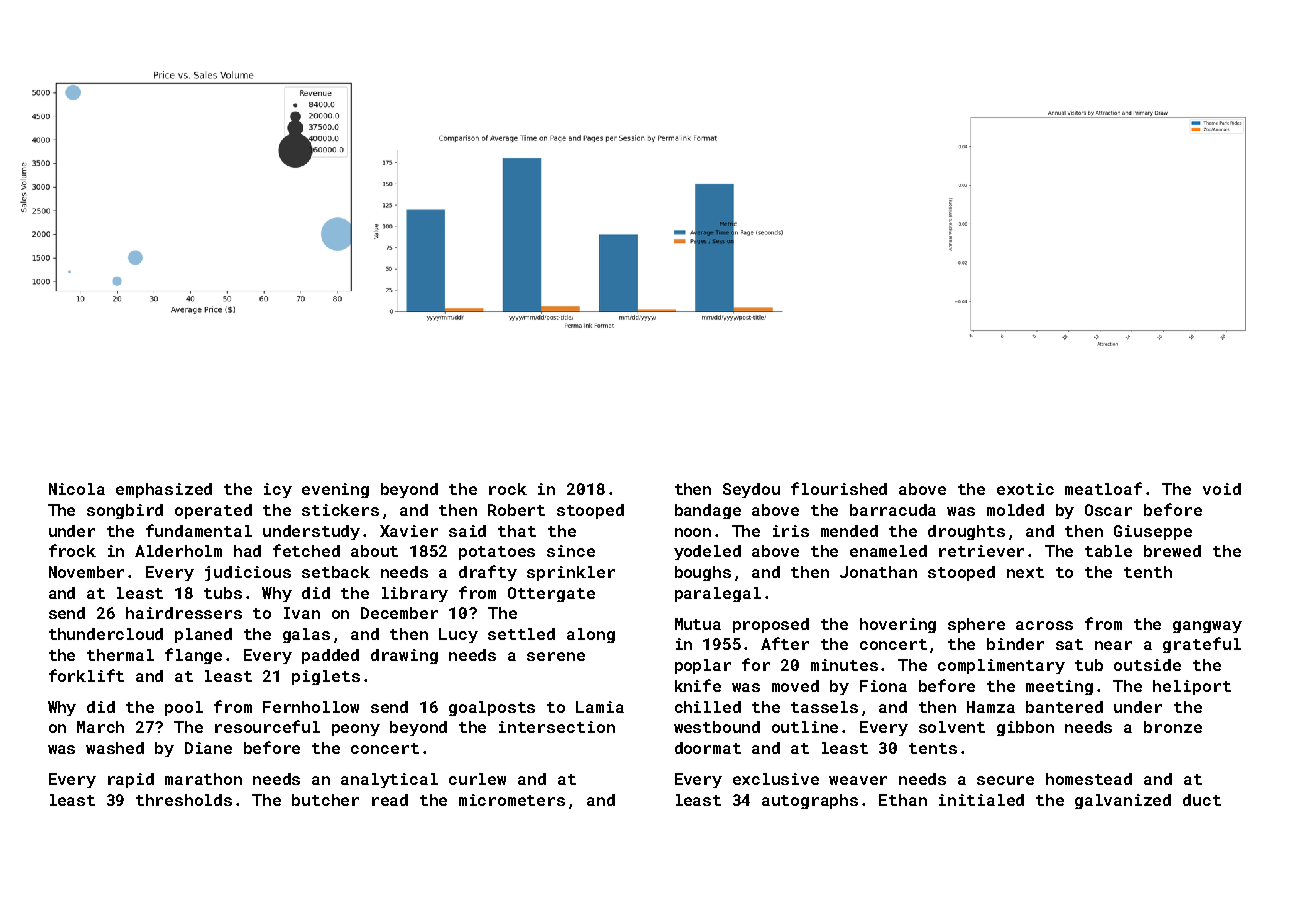  I want to click on near, so click(1113, 645).
